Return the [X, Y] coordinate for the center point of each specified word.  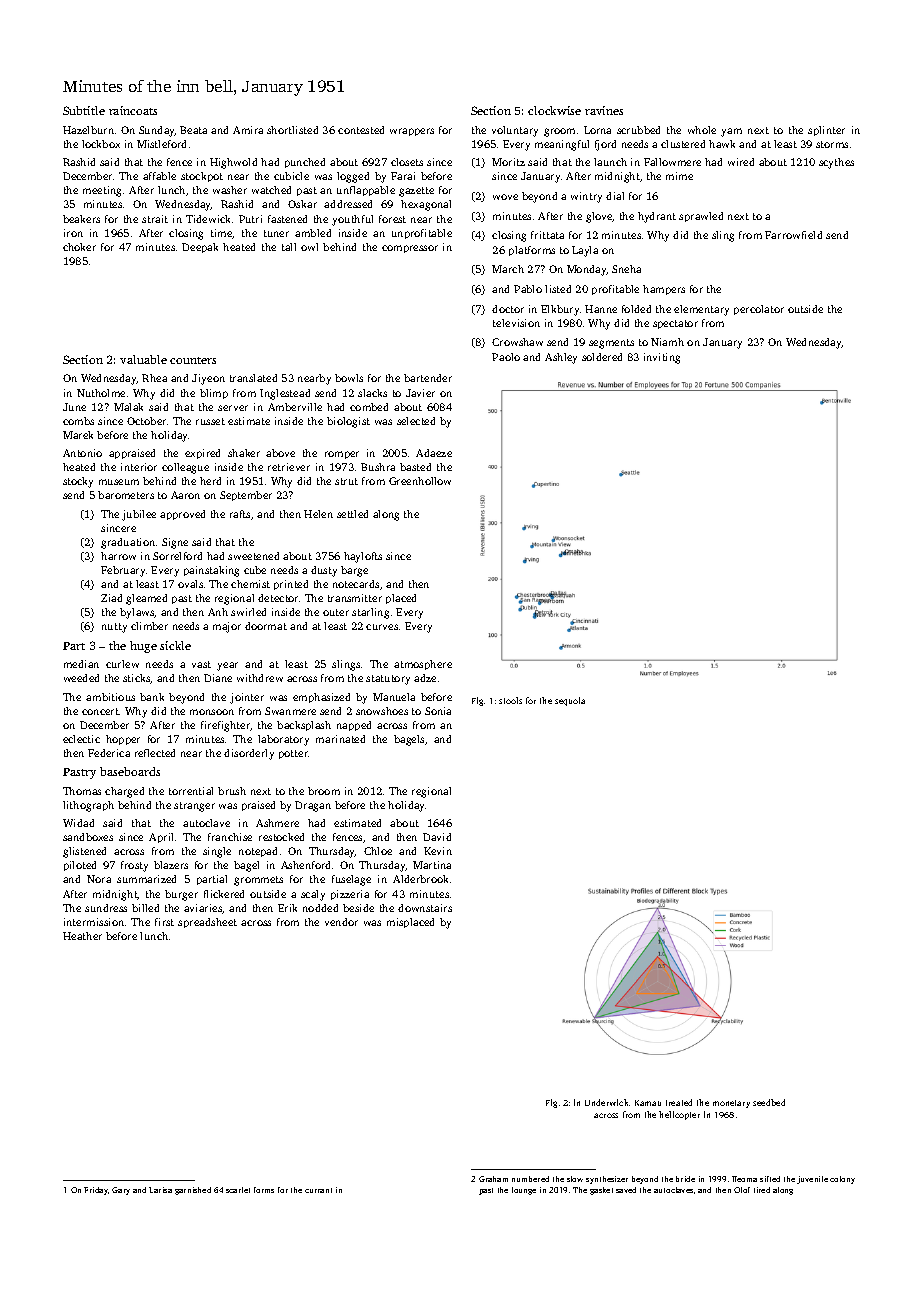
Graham [493, 1179]
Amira [248, 130]
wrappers [412, 132]
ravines [604, 110]
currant [318, 1190]
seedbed [769, 1102]
